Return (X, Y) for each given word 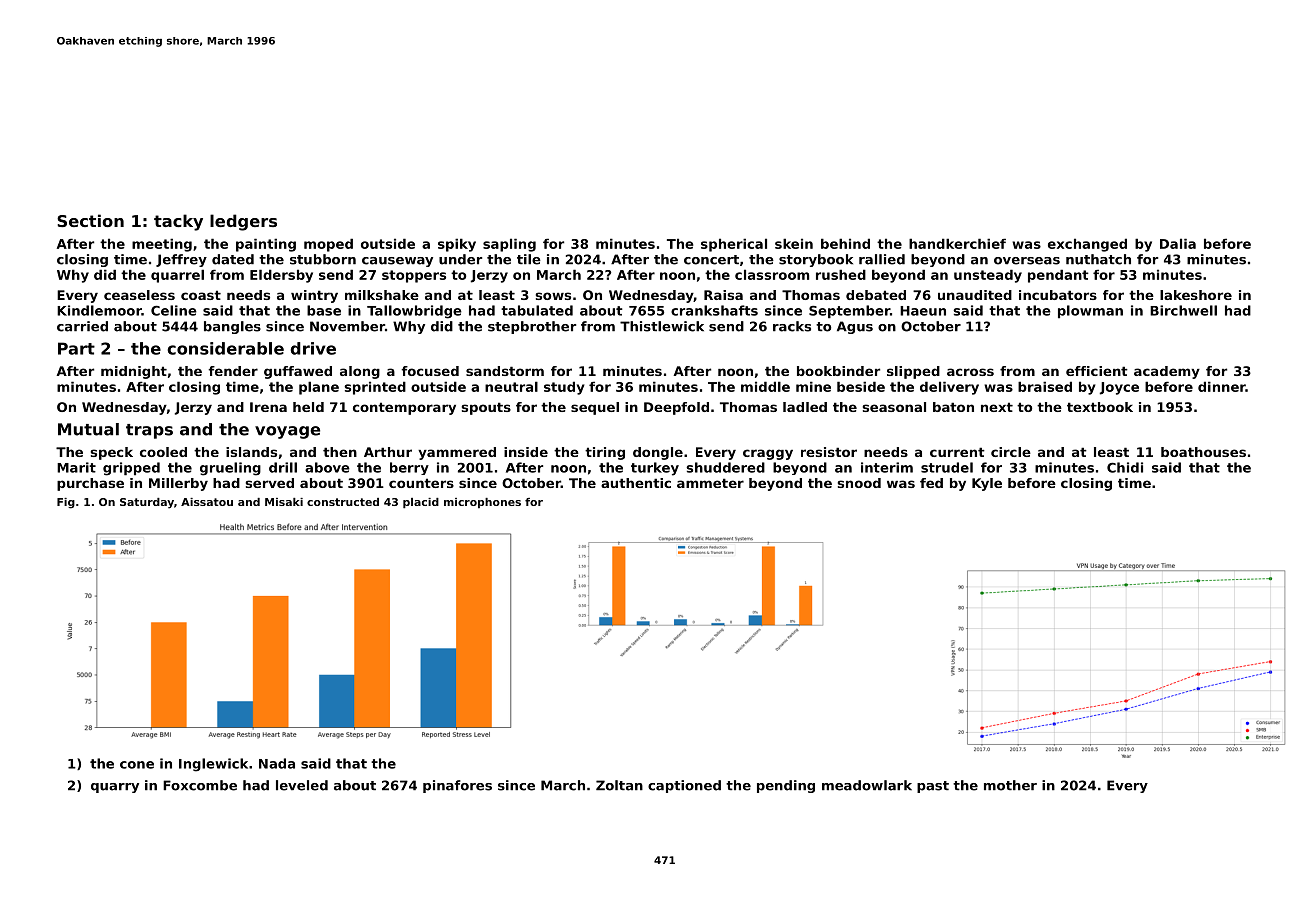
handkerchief (957, 243)
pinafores (457, 786)
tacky (178, 222)
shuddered (725, 467)
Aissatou (207, 502)
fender (233, 371)
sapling (509, 245)
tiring (605, 453)
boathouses (1203, 452)
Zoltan (619, 785)
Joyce (1119, 388)
